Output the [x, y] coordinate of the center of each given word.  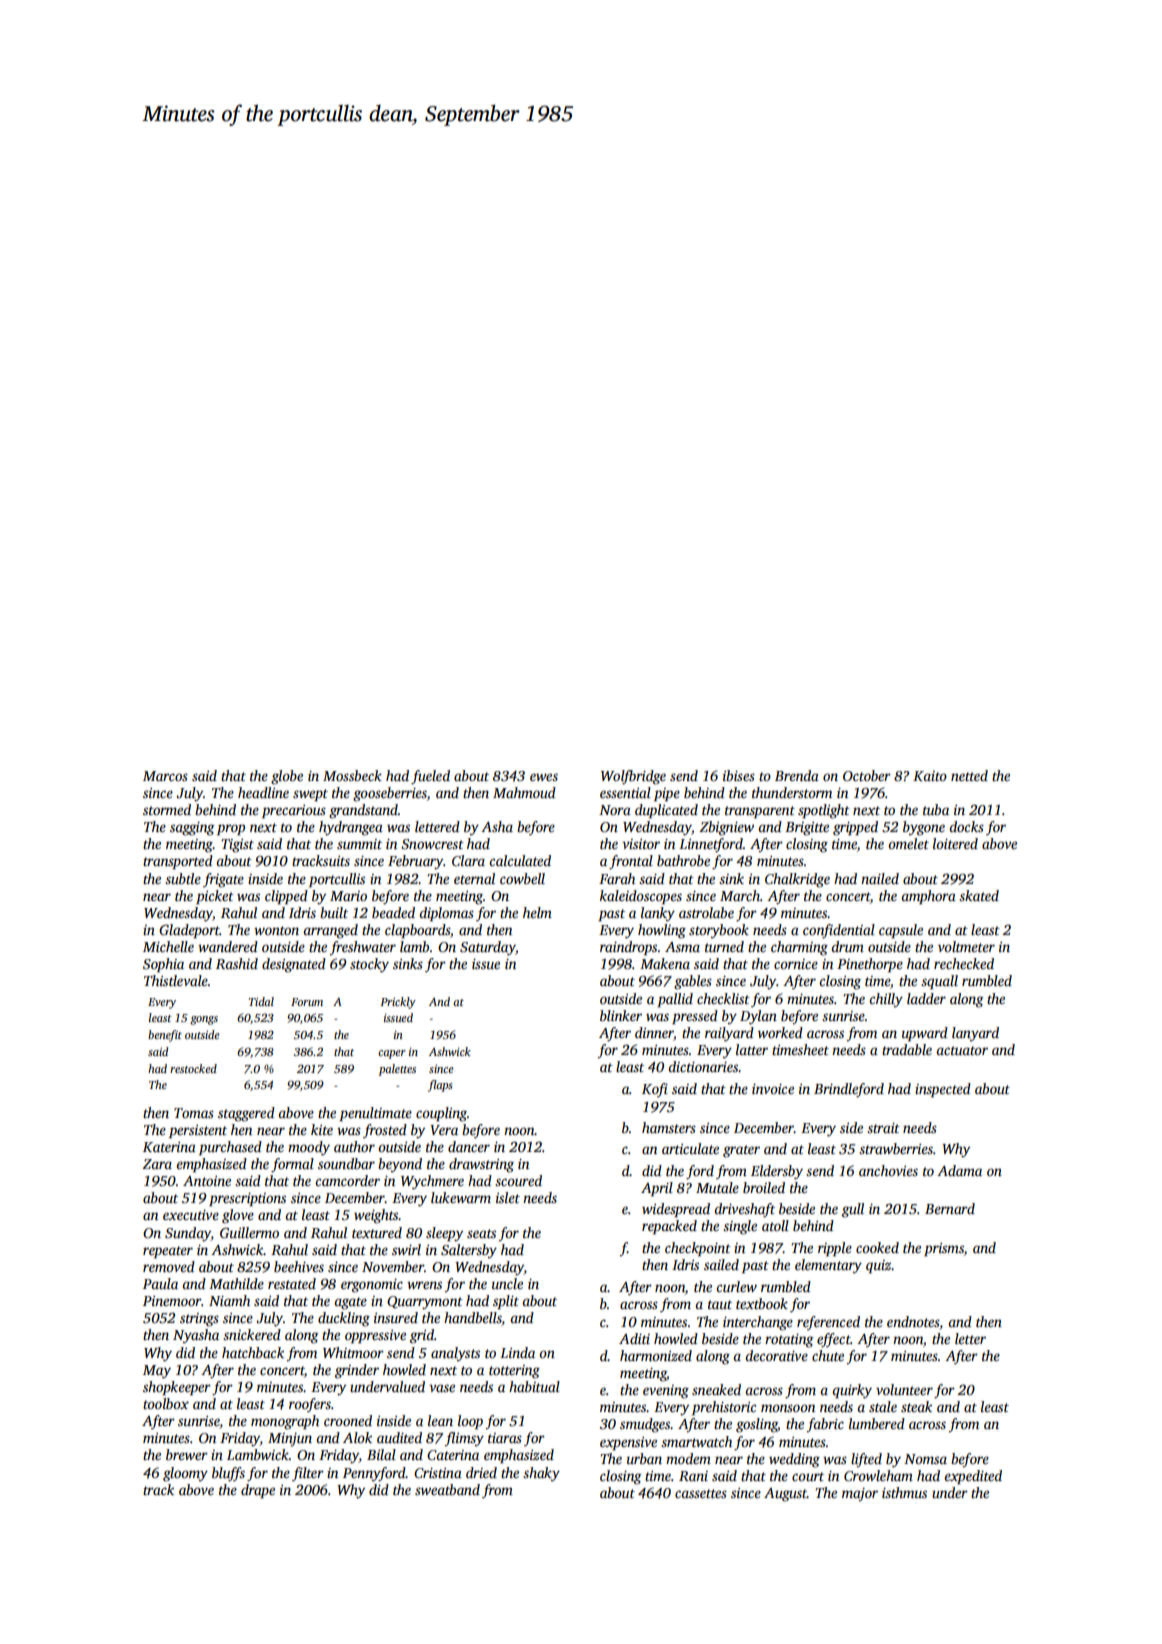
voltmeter [966, 946]
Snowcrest [432, 844]
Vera [444, 1130]
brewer [187, 1454]
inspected [943, 1090]
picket [215, 897]
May [157, 1372]
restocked [193, 1068]
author [354, 1146]
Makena [665, 963]
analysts [455, 1354]
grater [741, 1151]
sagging [192, 829]
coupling [441, 1114]
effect [834, 1340]
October [867, 775]
